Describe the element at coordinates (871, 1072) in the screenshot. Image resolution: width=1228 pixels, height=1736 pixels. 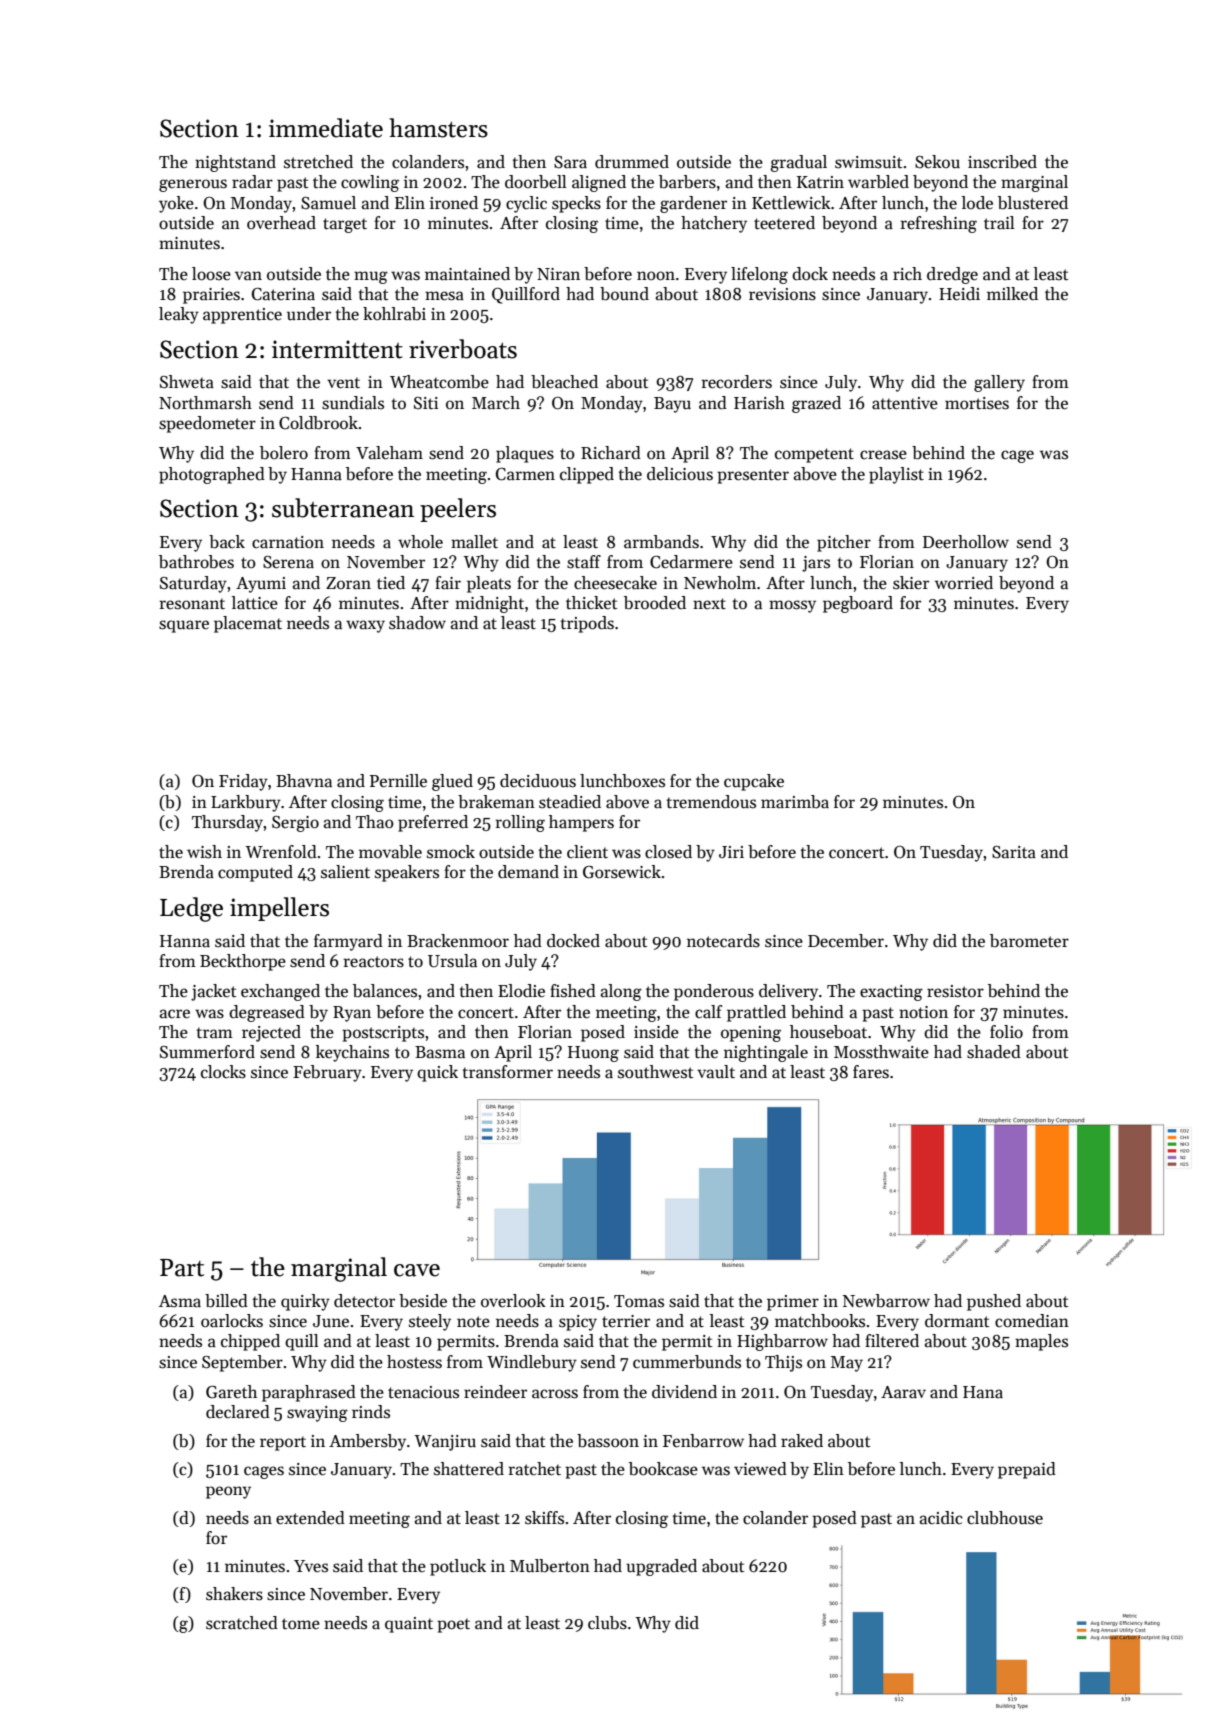
I see `fares` at that location.
